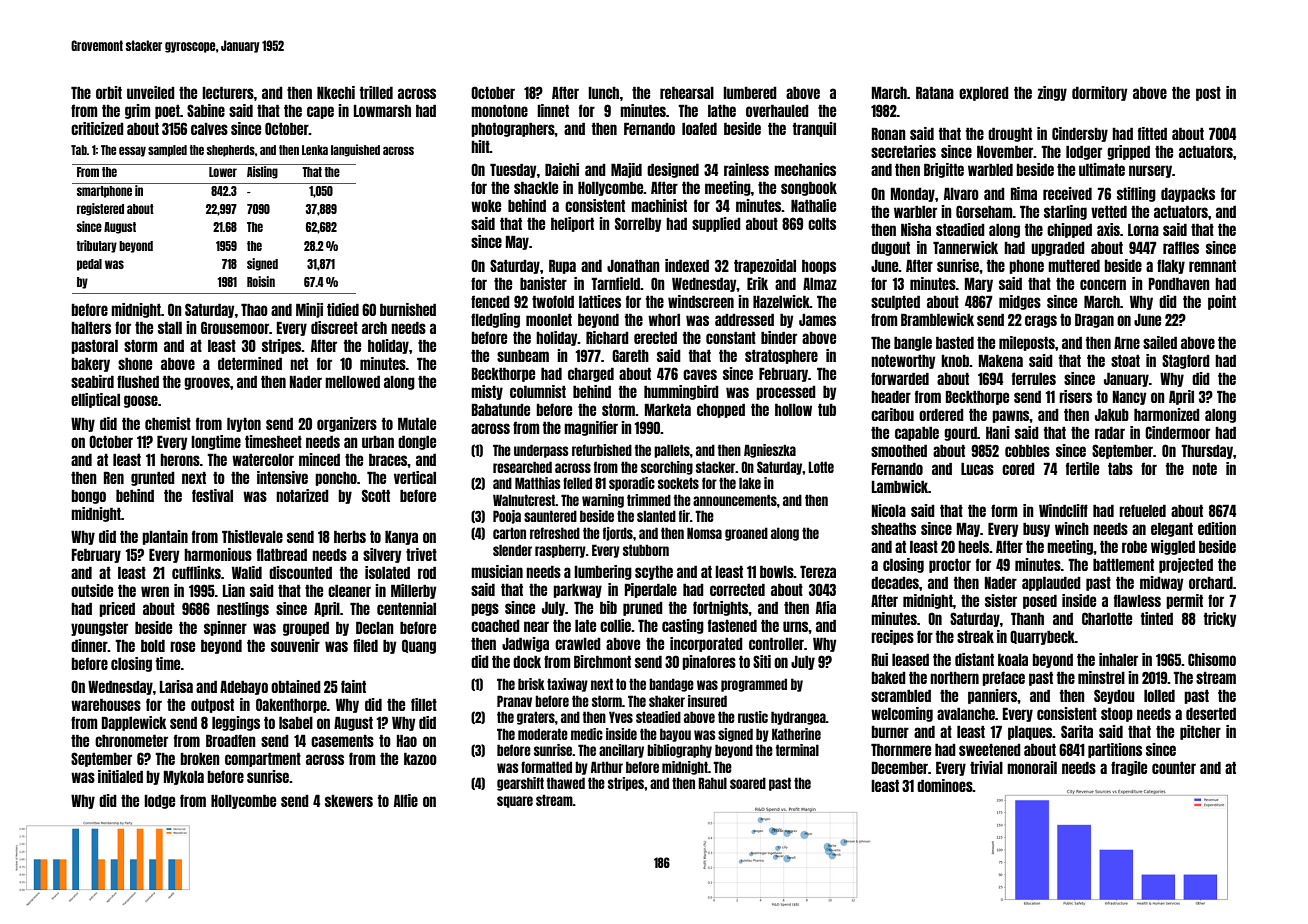 This screenshot has width=1308, height=924. Describe the element at coordinates (375, 627) in the screenshot. I see `Declan` at that location.
